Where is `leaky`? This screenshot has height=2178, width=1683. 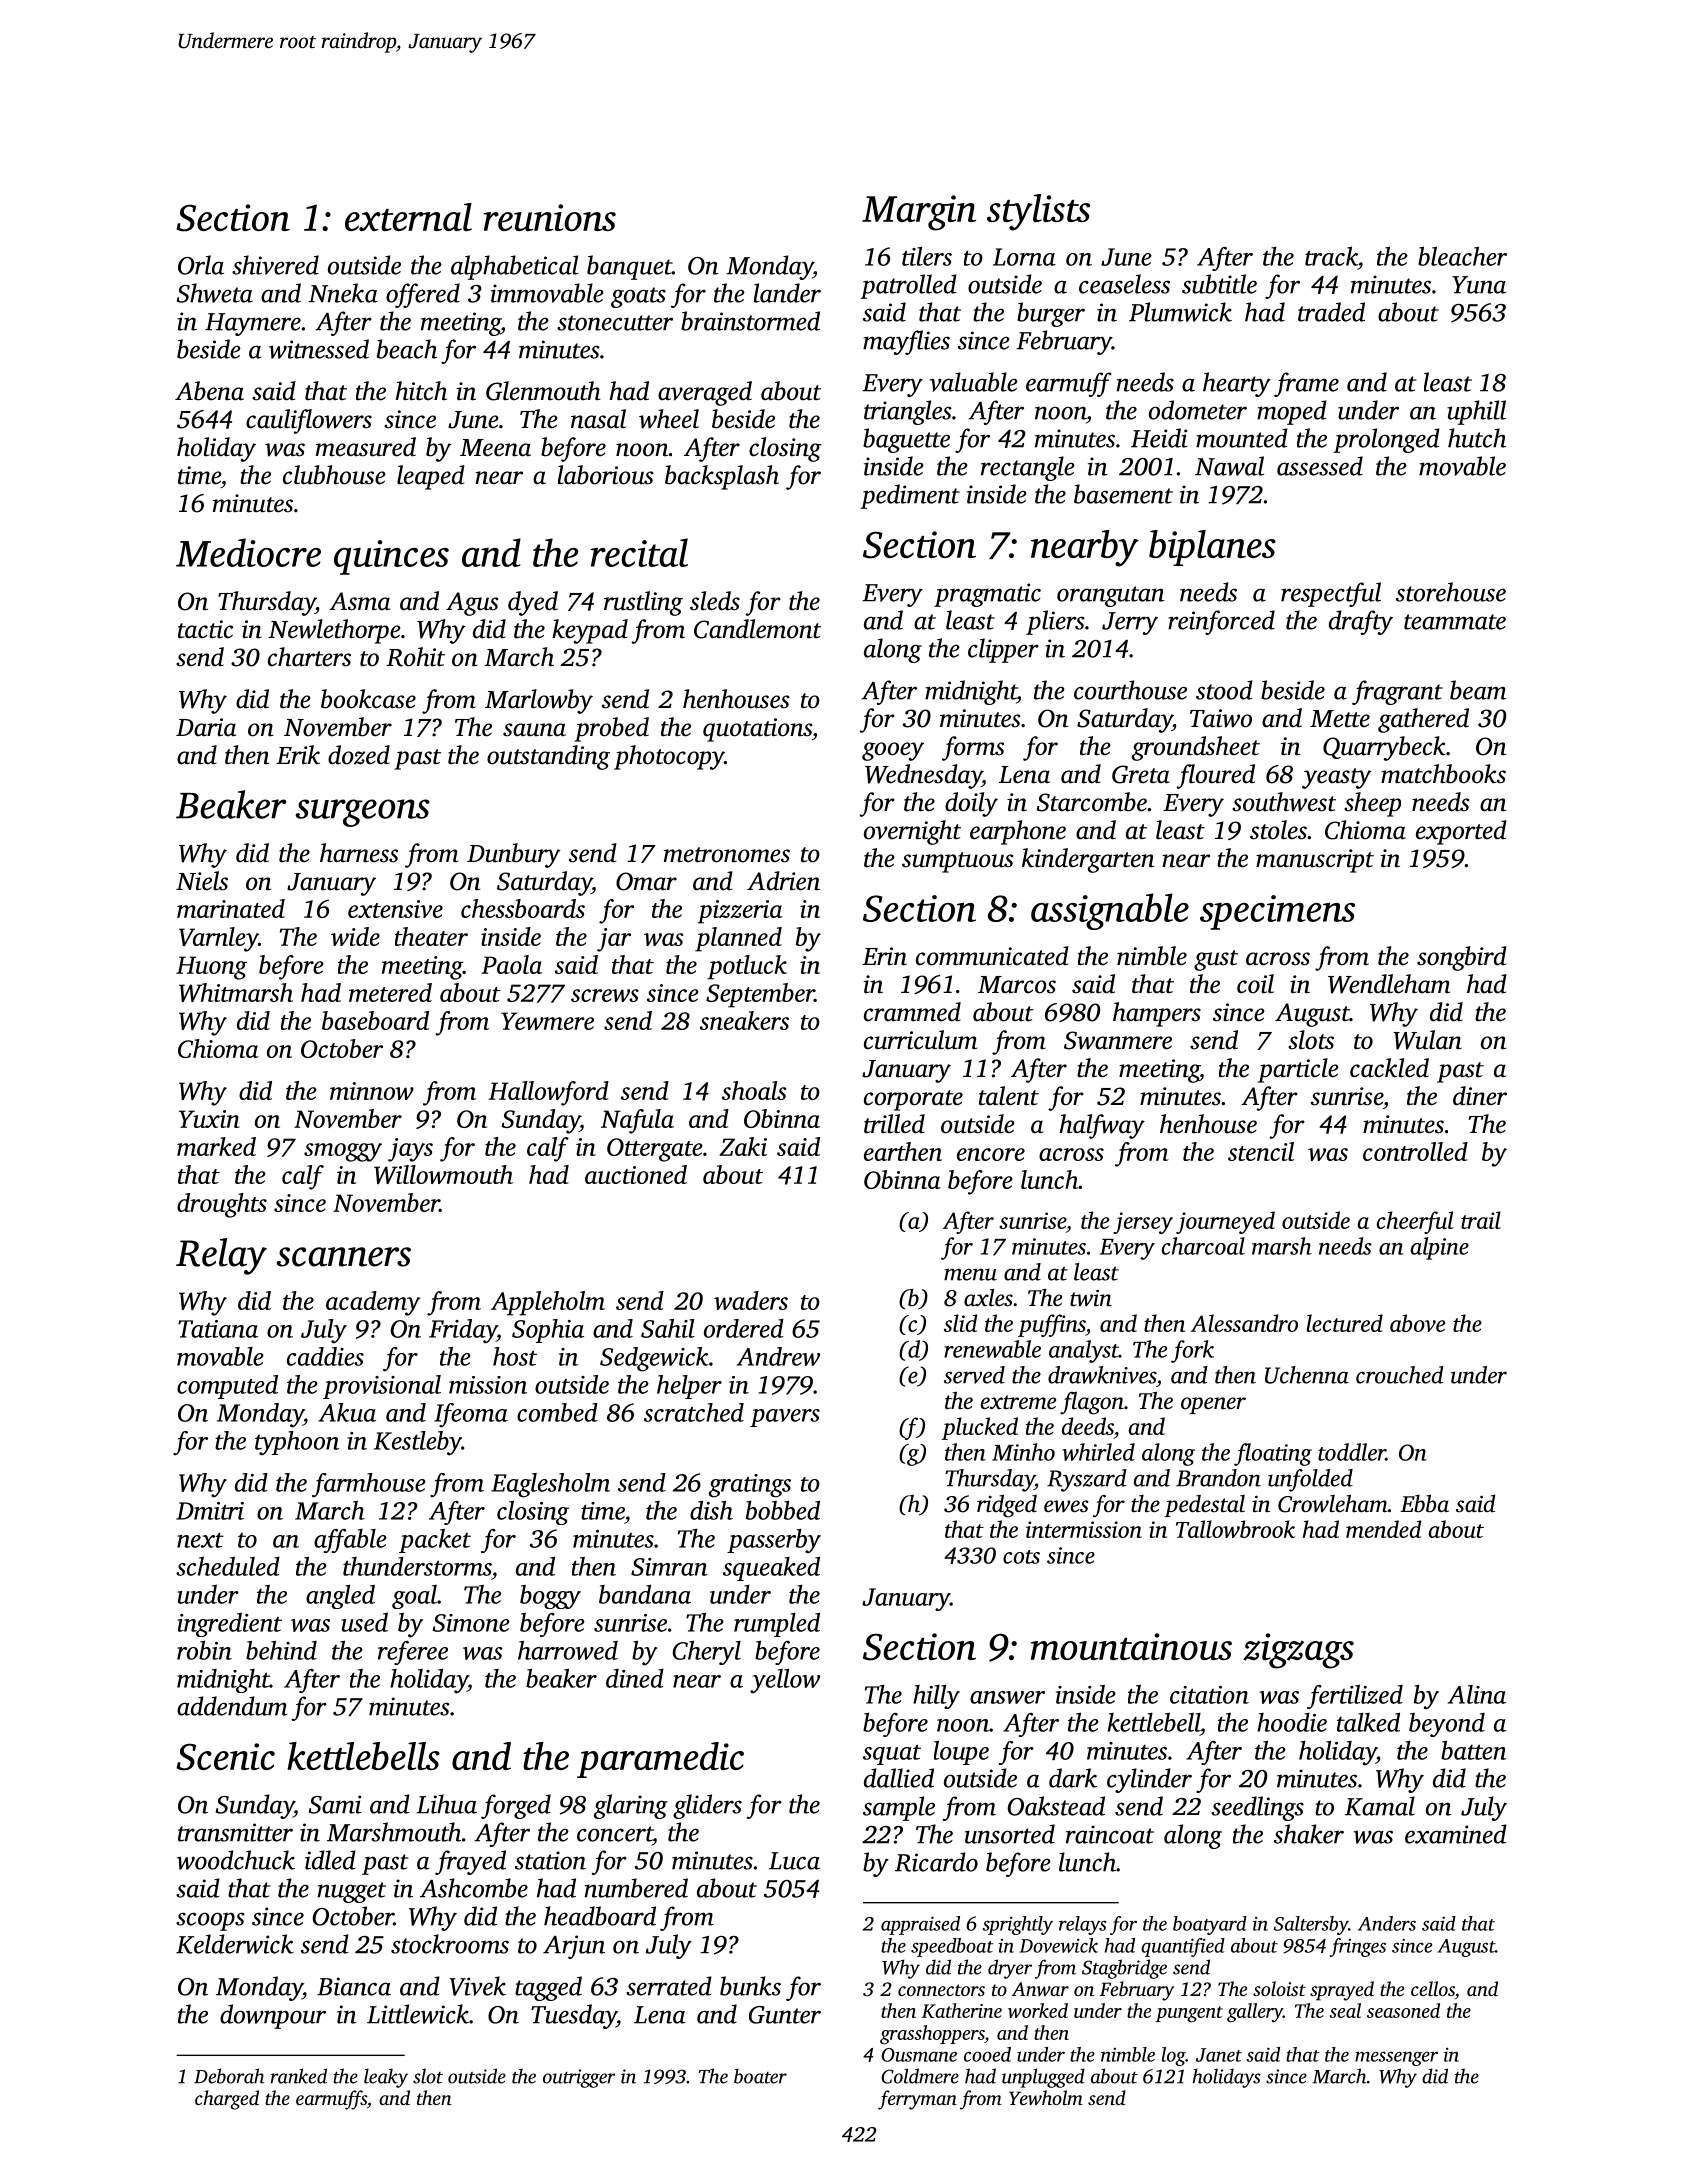 leaky is located at coordinates (386, 2078).
